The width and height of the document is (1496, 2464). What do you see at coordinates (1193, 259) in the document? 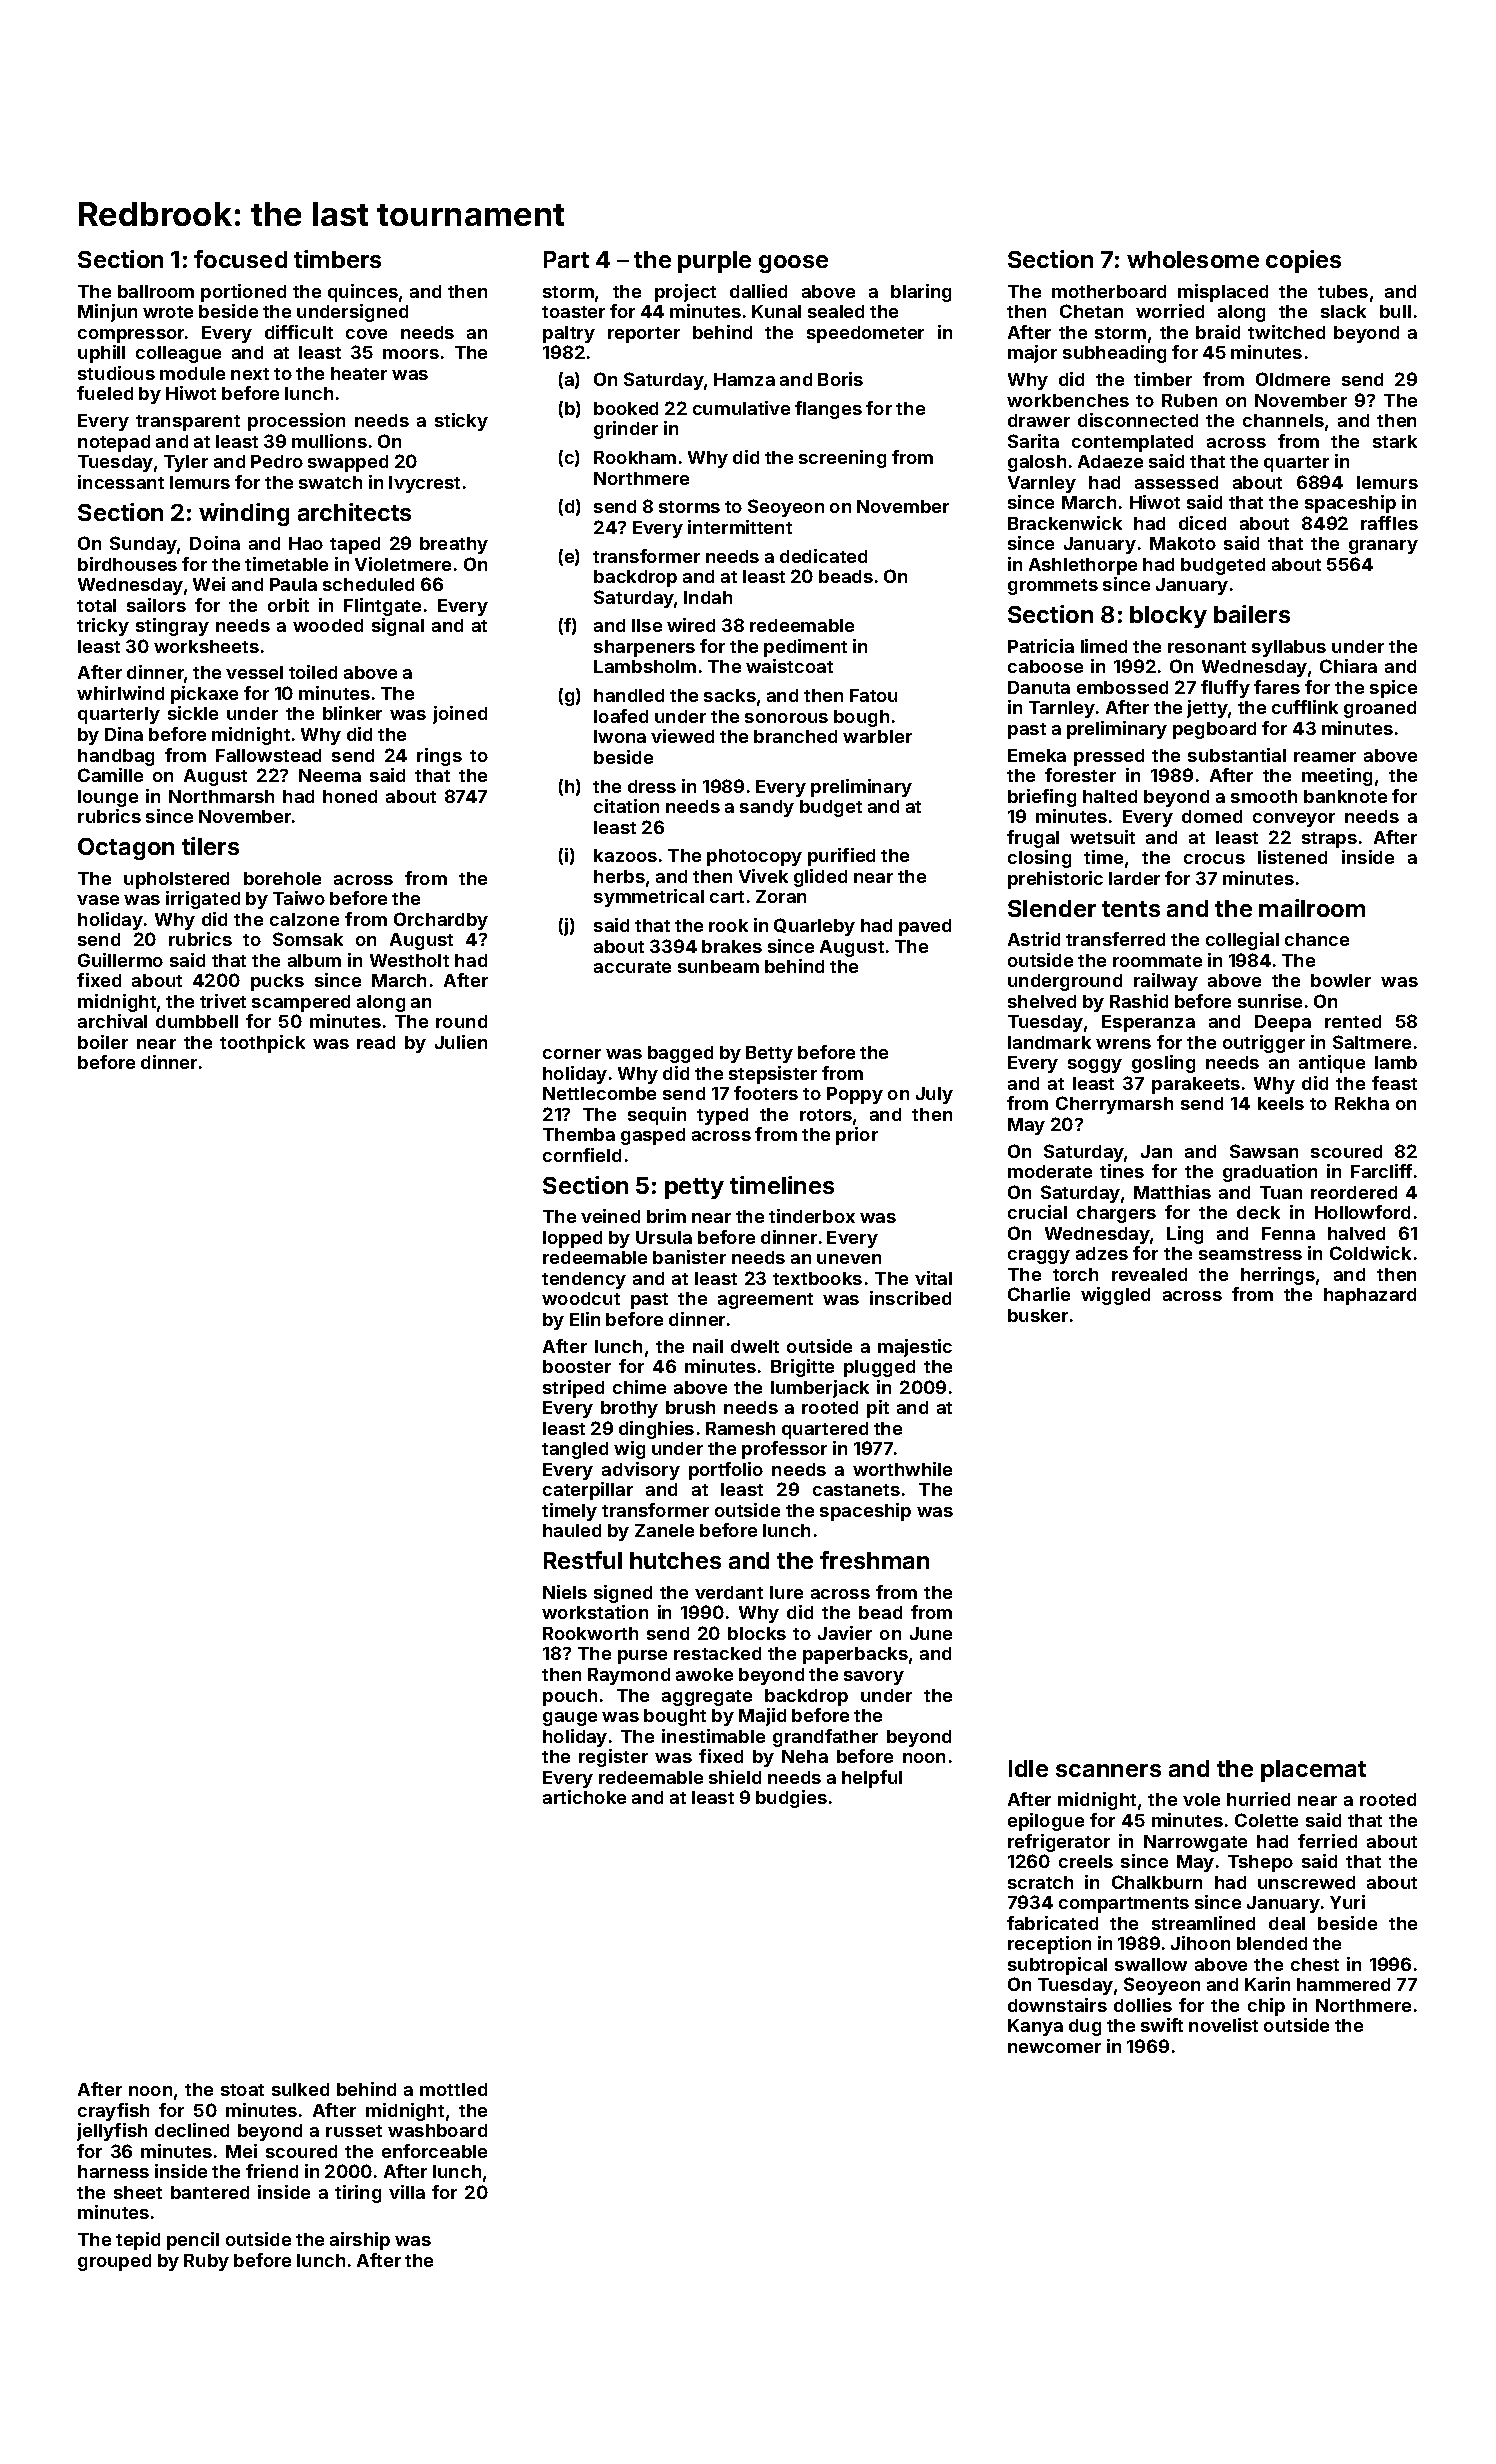
I see `wholesome` at bounding box center [1193, 259].
